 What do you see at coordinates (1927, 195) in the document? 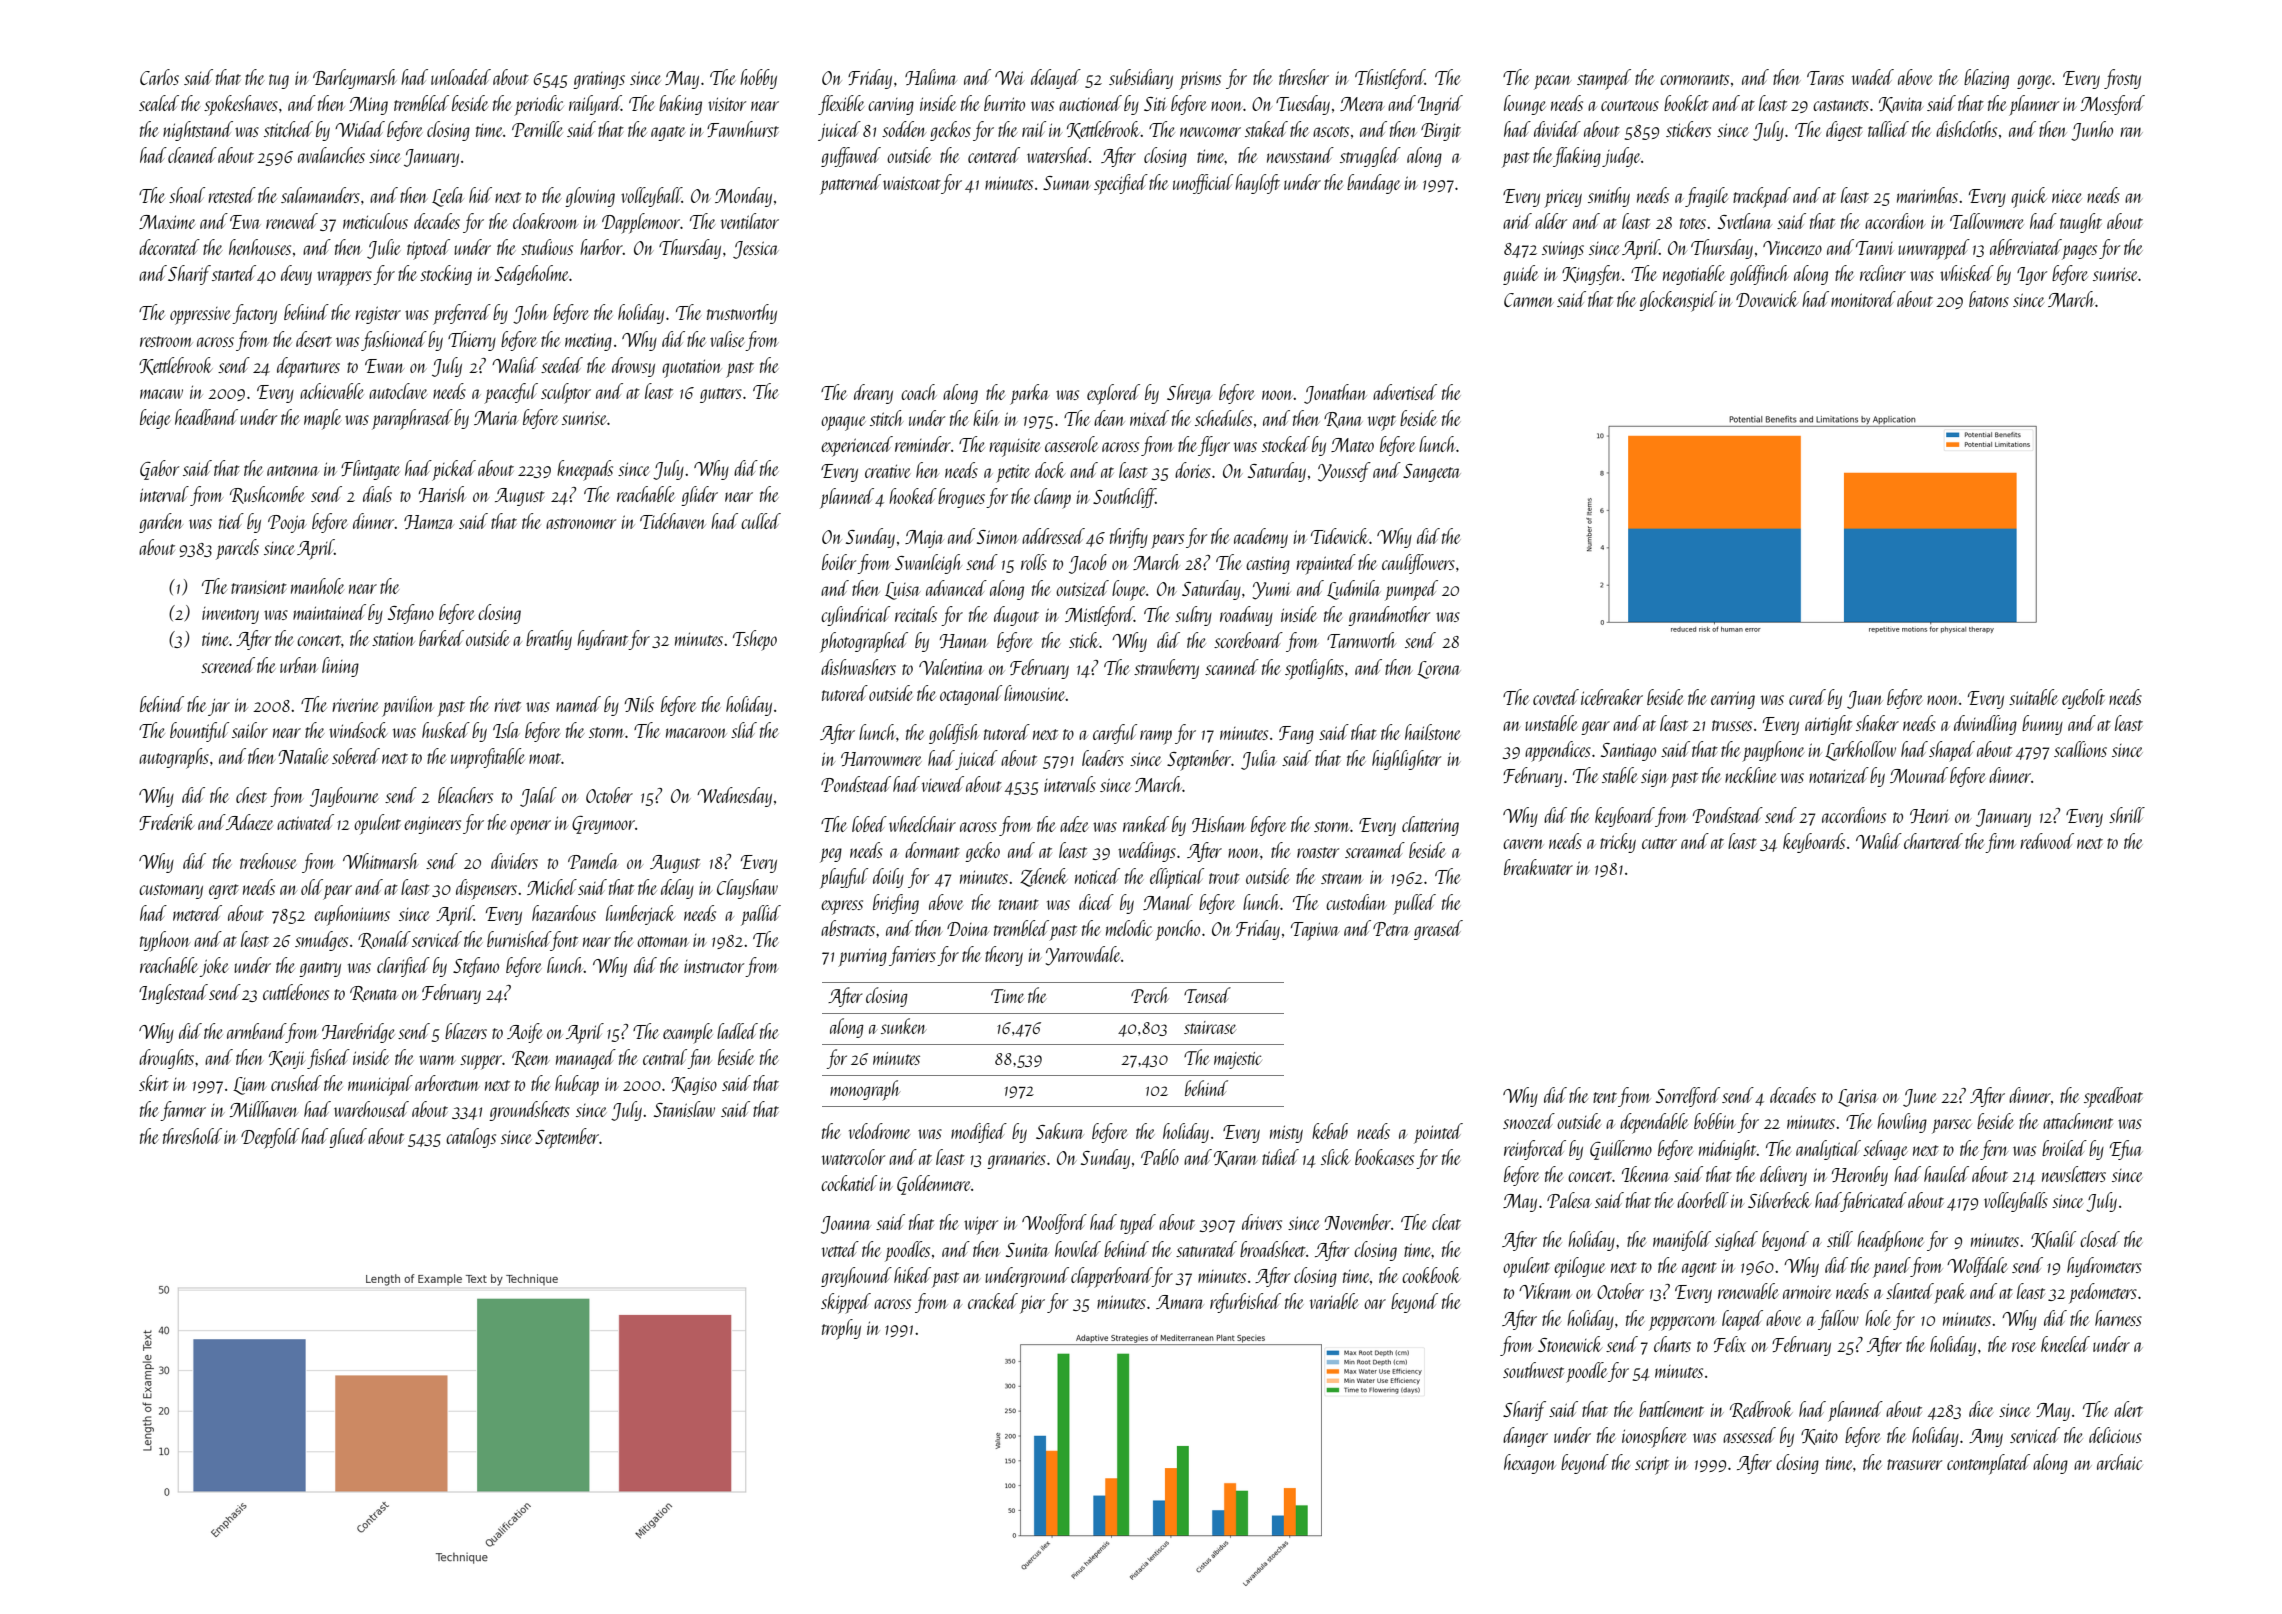
I see `marimbas` at bounding box center [1927, 195].
